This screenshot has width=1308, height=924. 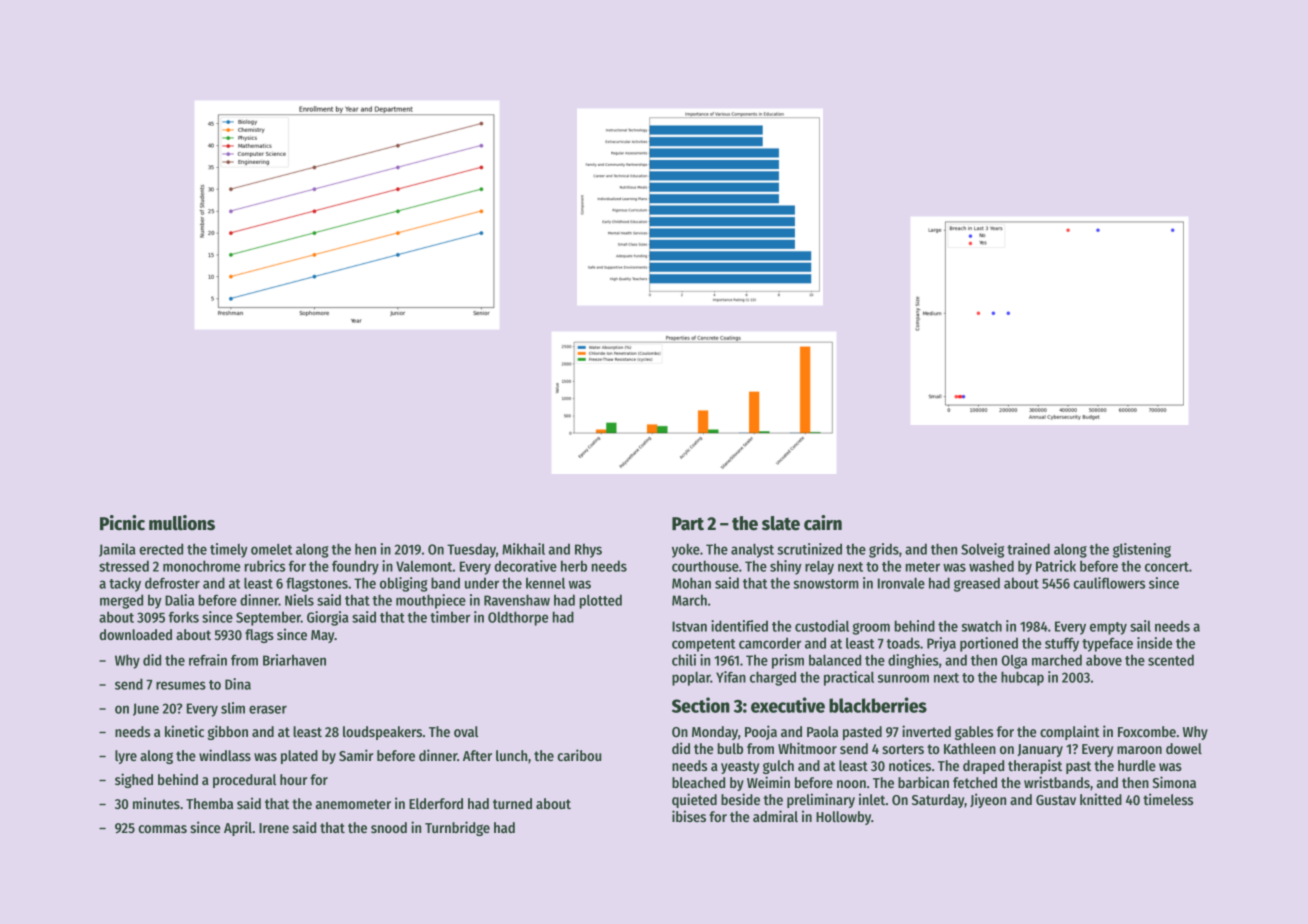 I want to click on slate, so click(x=781, y=523).
